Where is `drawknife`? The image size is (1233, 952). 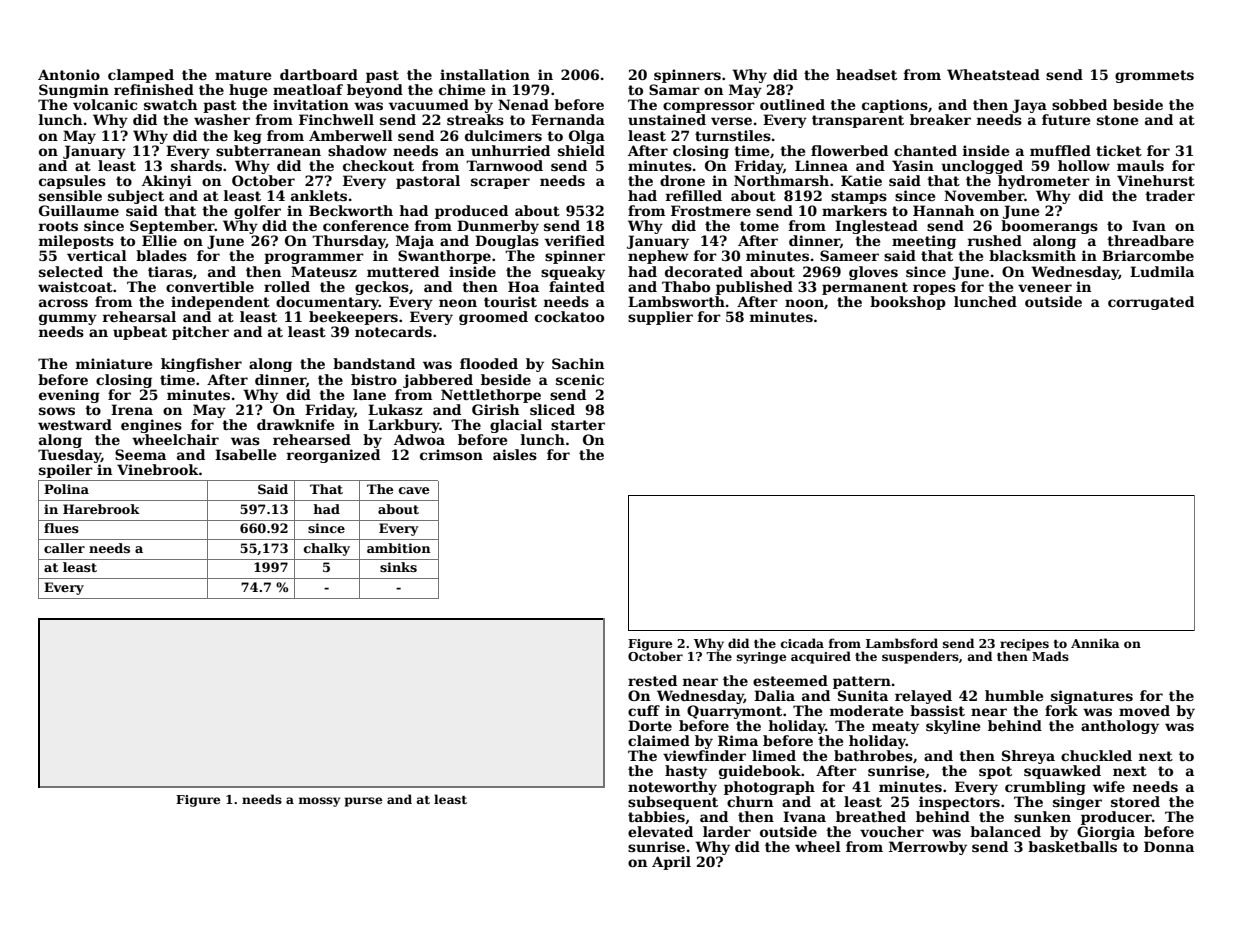
drawknife is located at coordinates (295, 424).
